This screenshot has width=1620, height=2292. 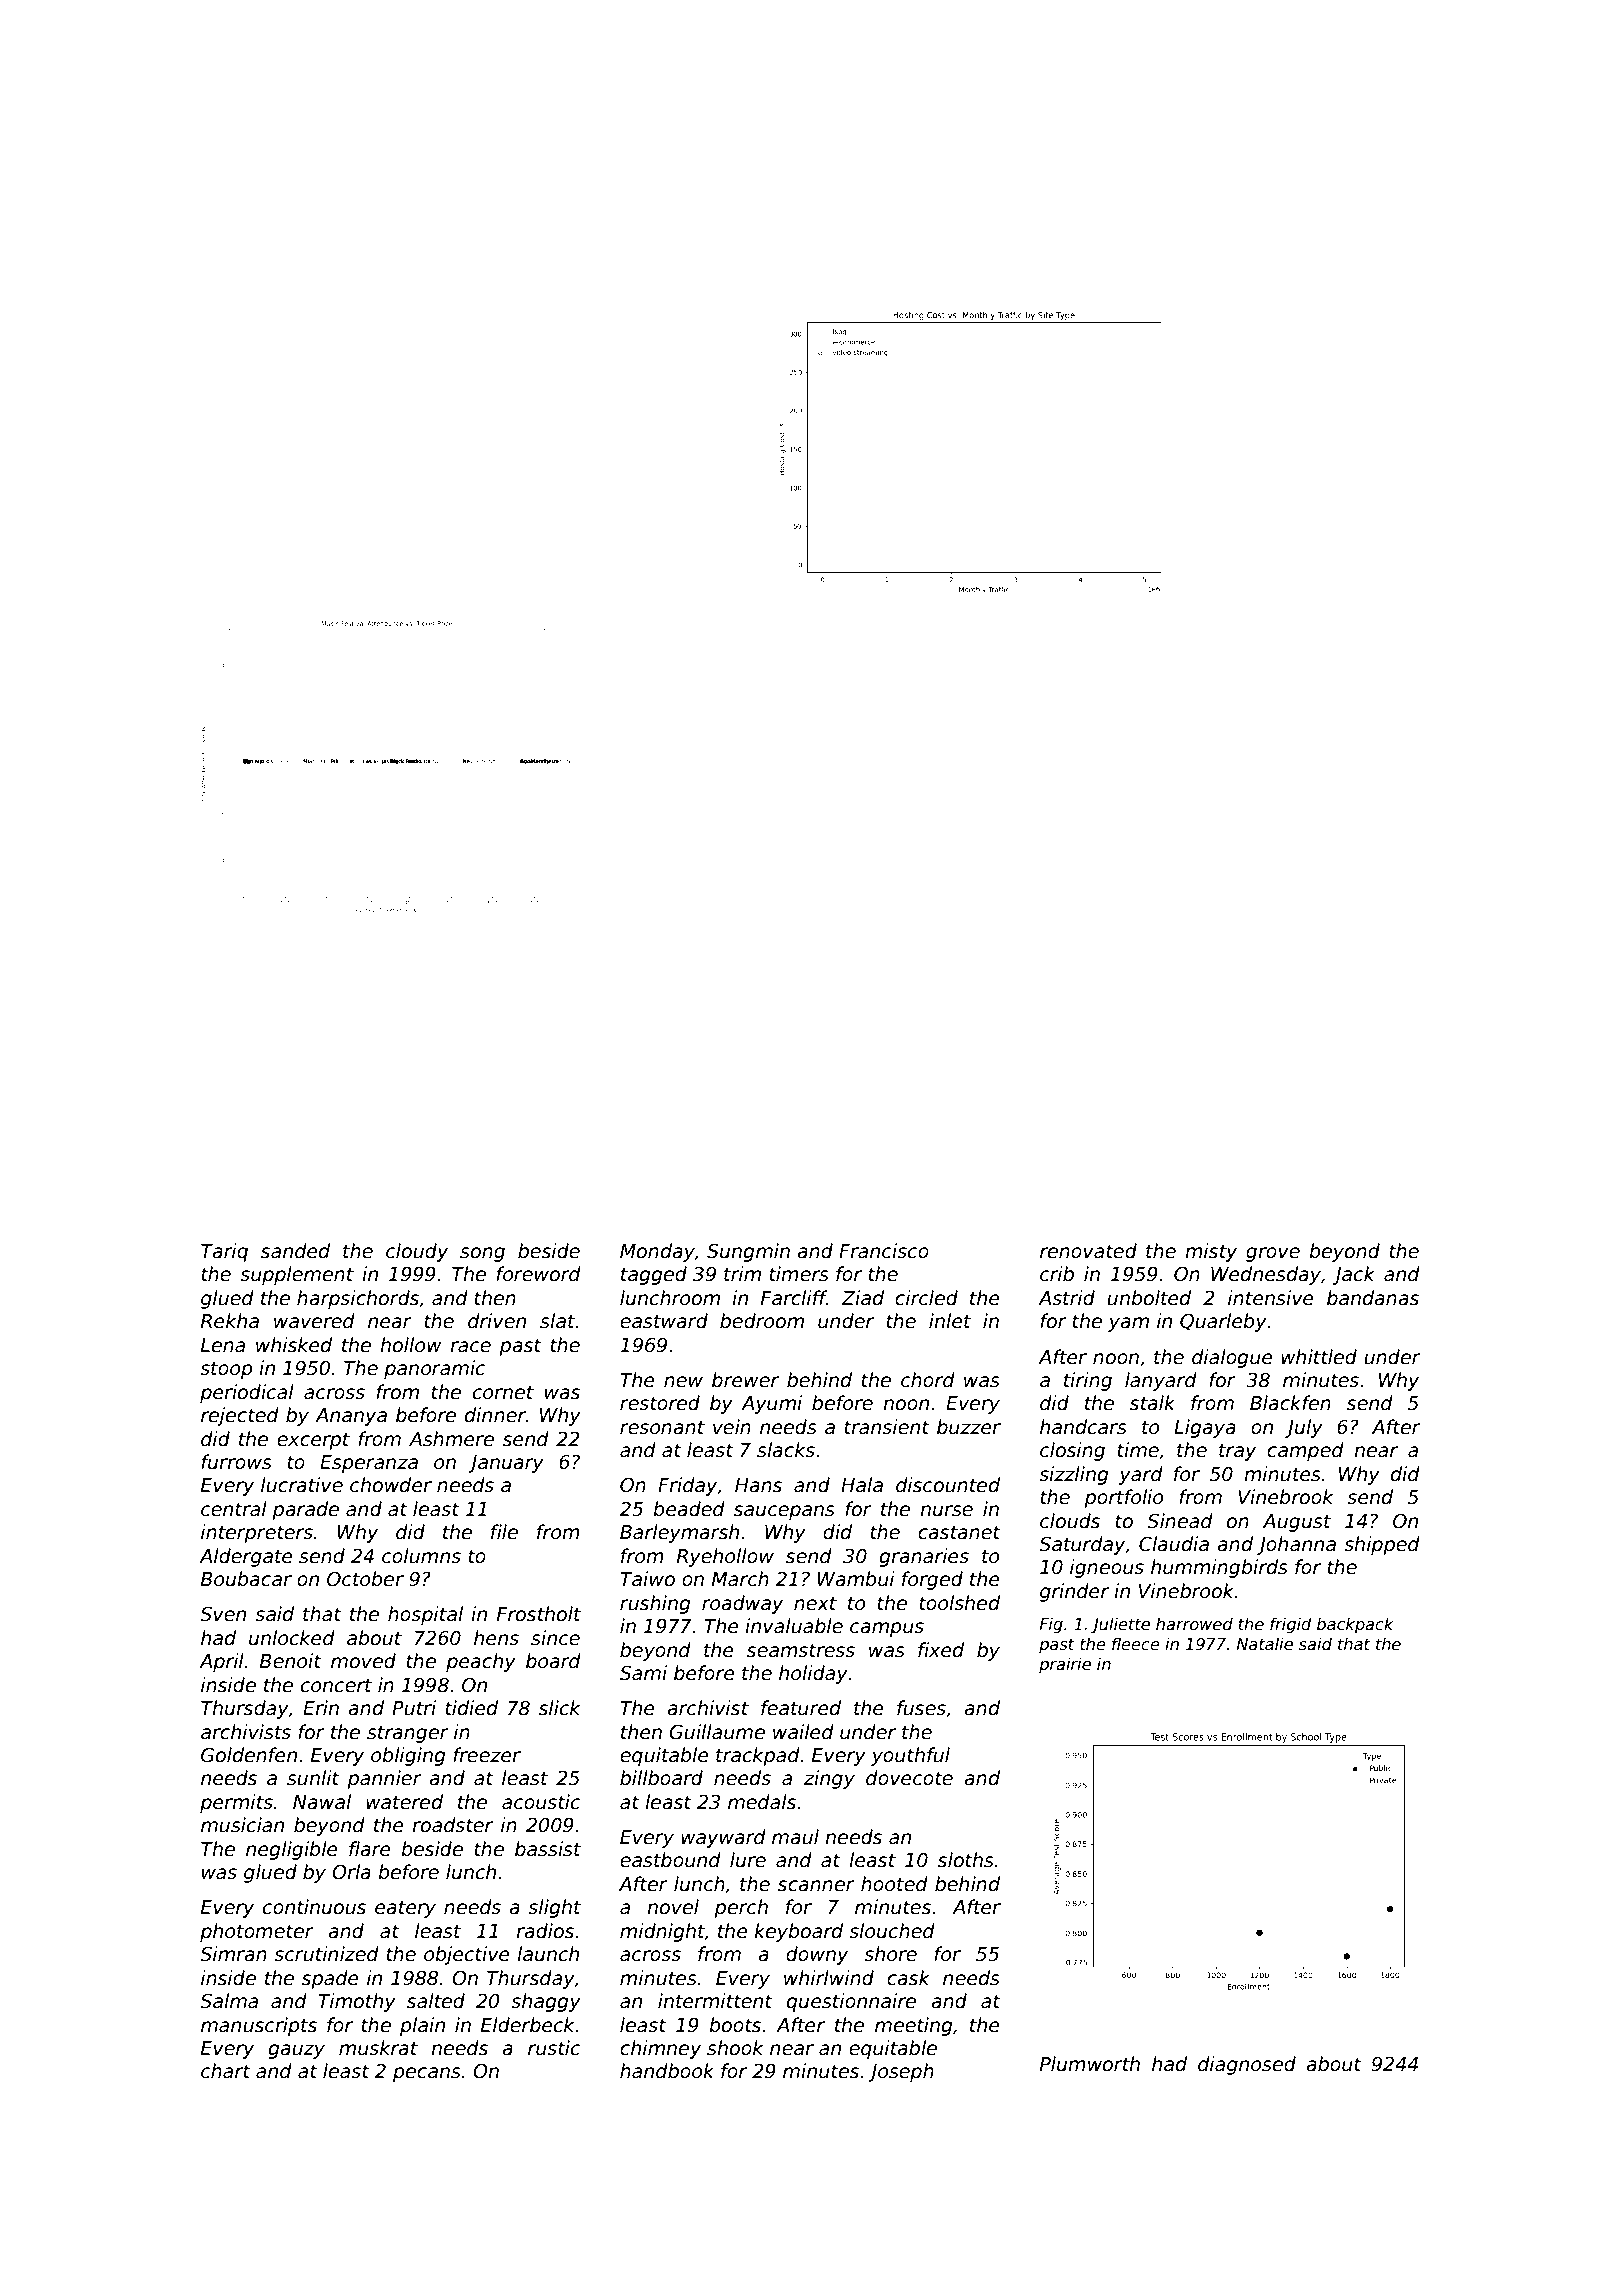 I want to click on Sungmin, so click(x=748, y=1252).
